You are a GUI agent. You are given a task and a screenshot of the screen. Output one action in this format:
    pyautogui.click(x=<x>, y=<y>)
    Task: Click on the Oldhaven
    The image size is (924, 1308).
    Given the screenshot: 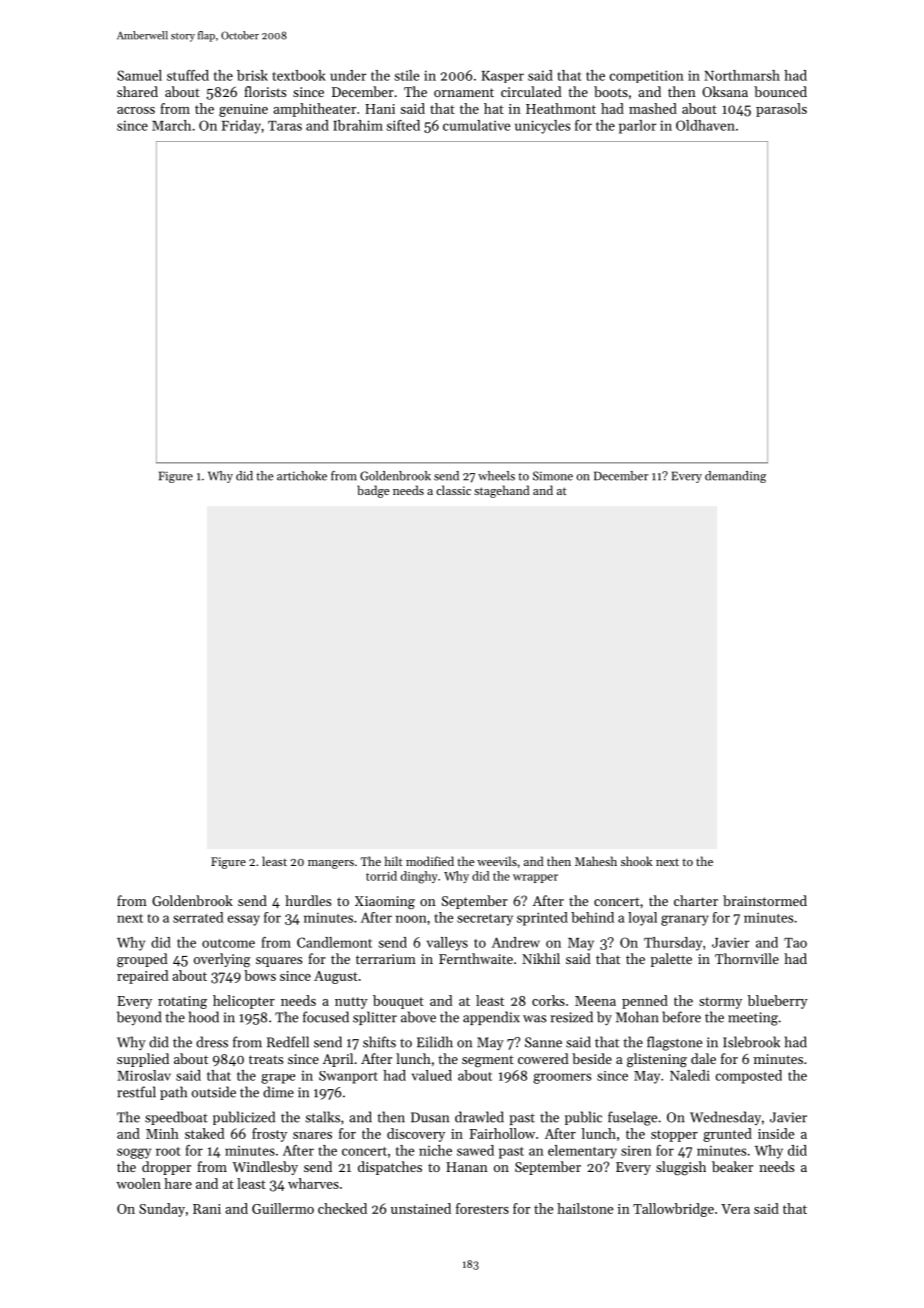 What is the action you would take?
    pyautogui.click(x=705, y=125)
